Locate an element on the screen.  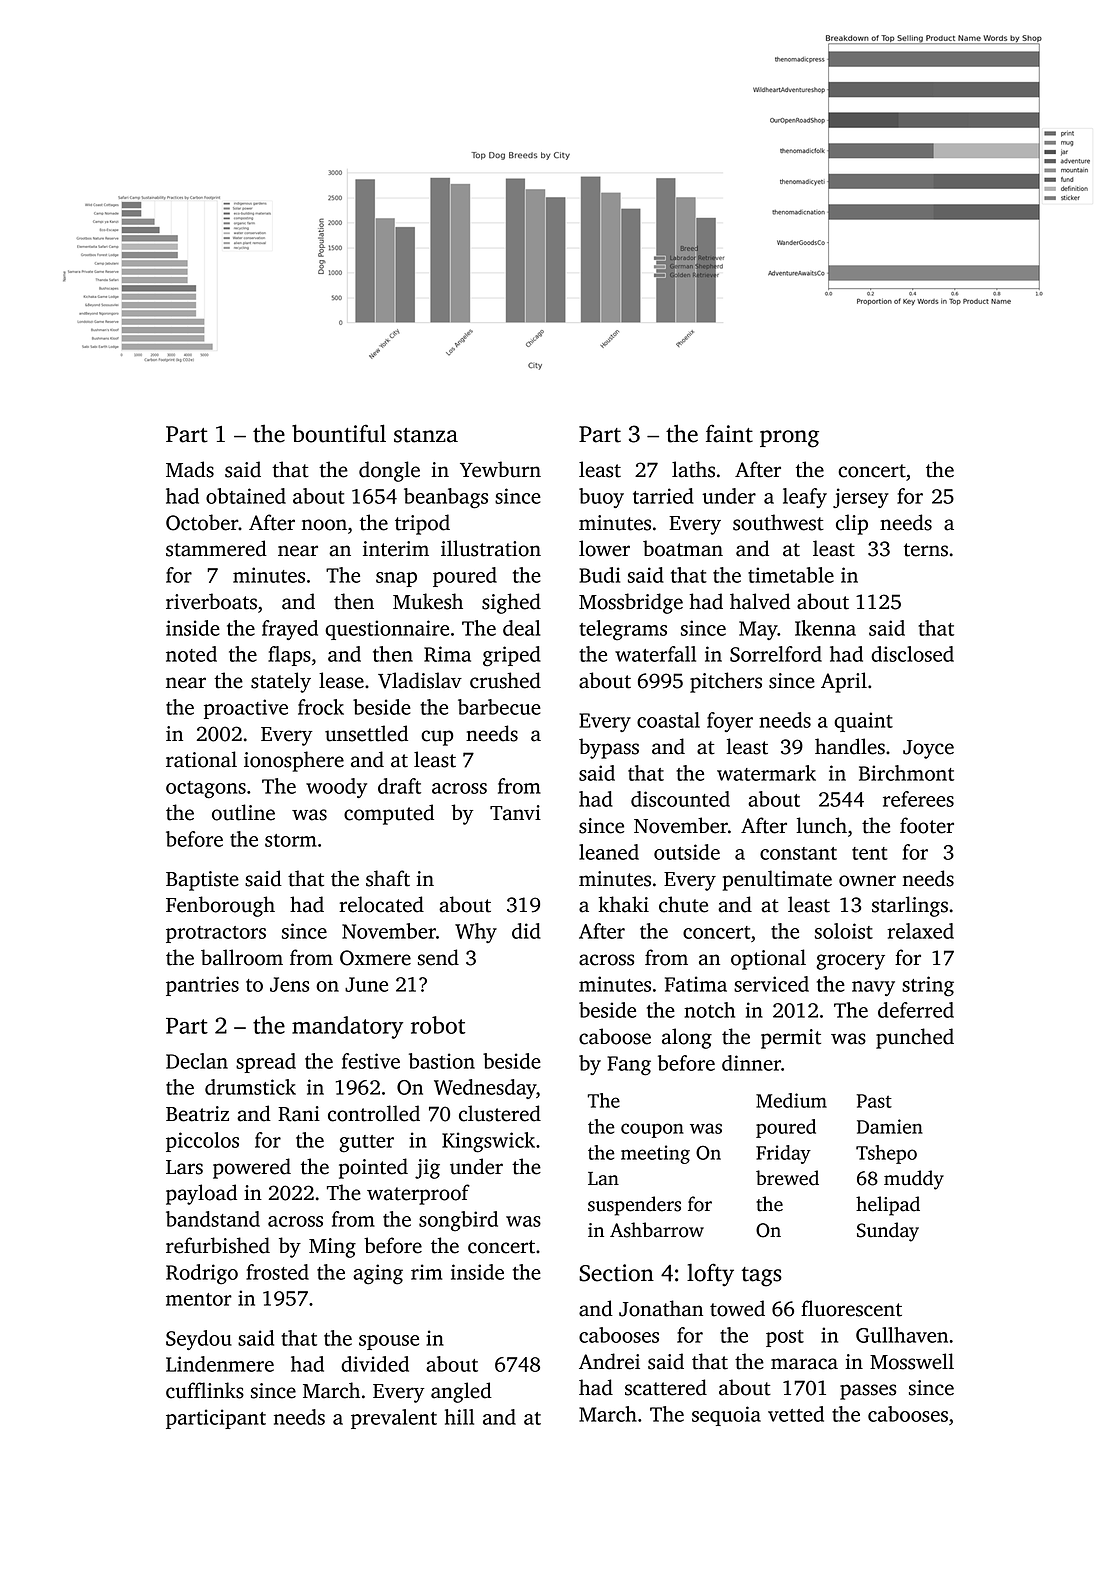
soloist is located at coordinates (844, 931).
